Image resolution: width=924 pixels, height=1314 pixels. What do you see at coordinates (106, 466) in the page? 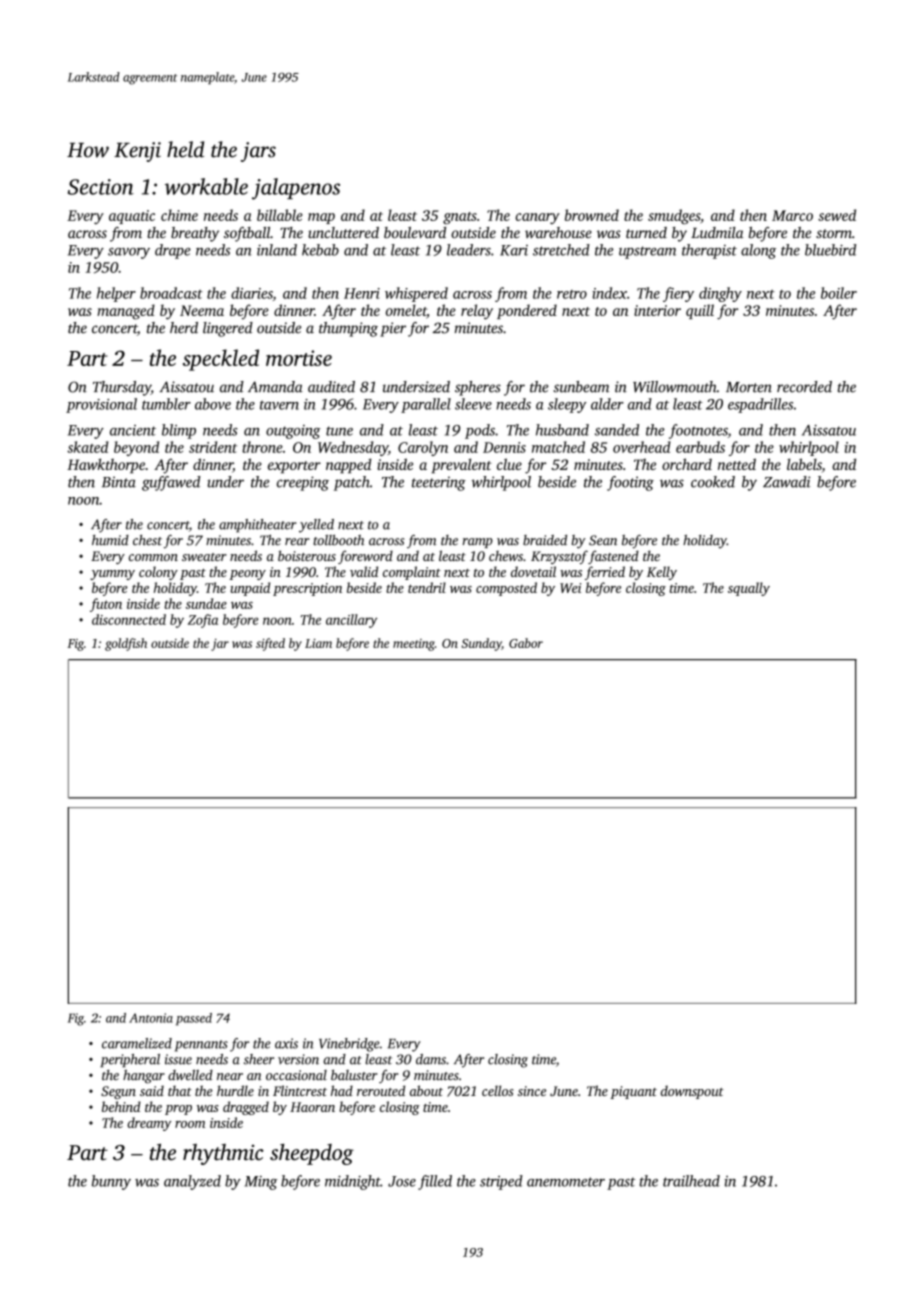
I see `Hawkthorpe` at bounding box center [106, 466].
